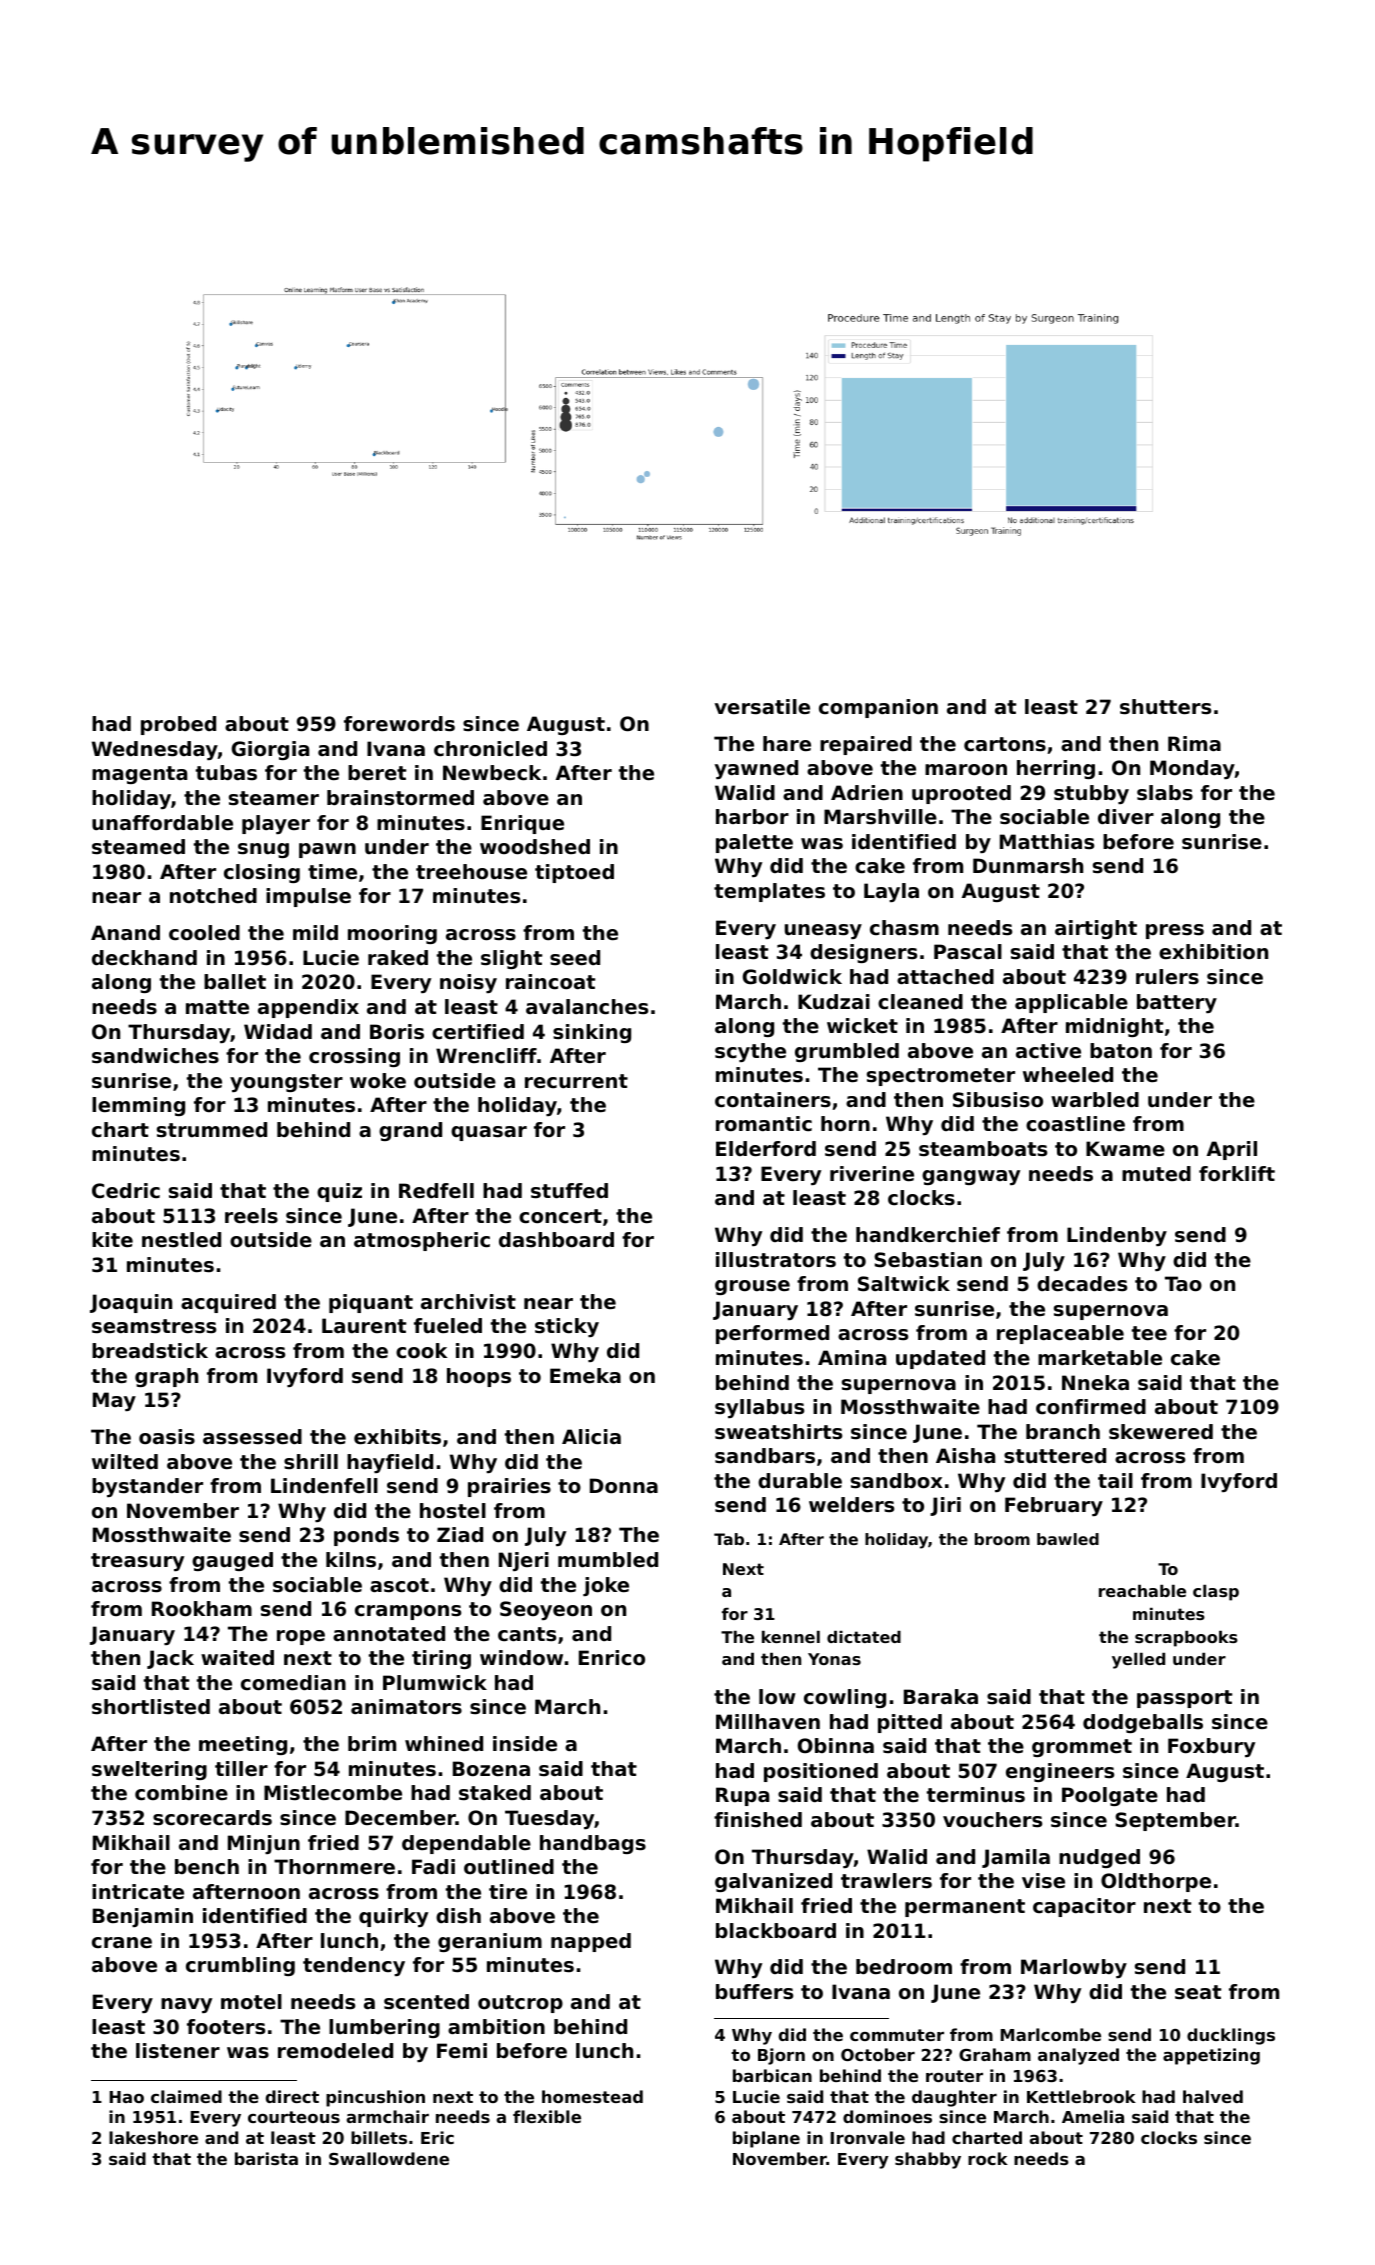 This screenshot has width=1375, height=2265. Describe the element at coordinates (178, 725) in the screenshot. I see `probed` at that location.
